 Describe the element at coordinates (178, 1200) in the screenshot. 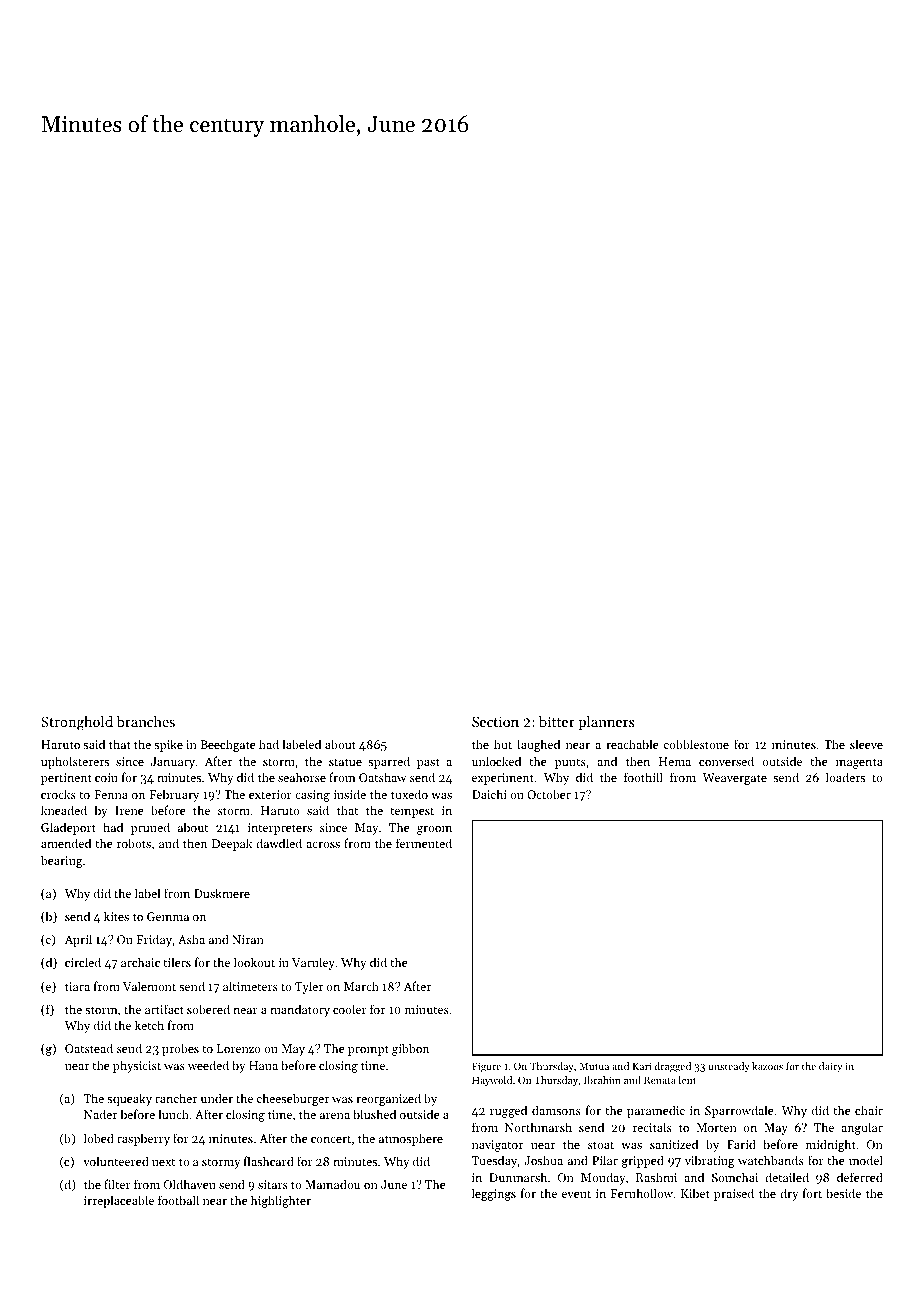

I see `football` at that location.
